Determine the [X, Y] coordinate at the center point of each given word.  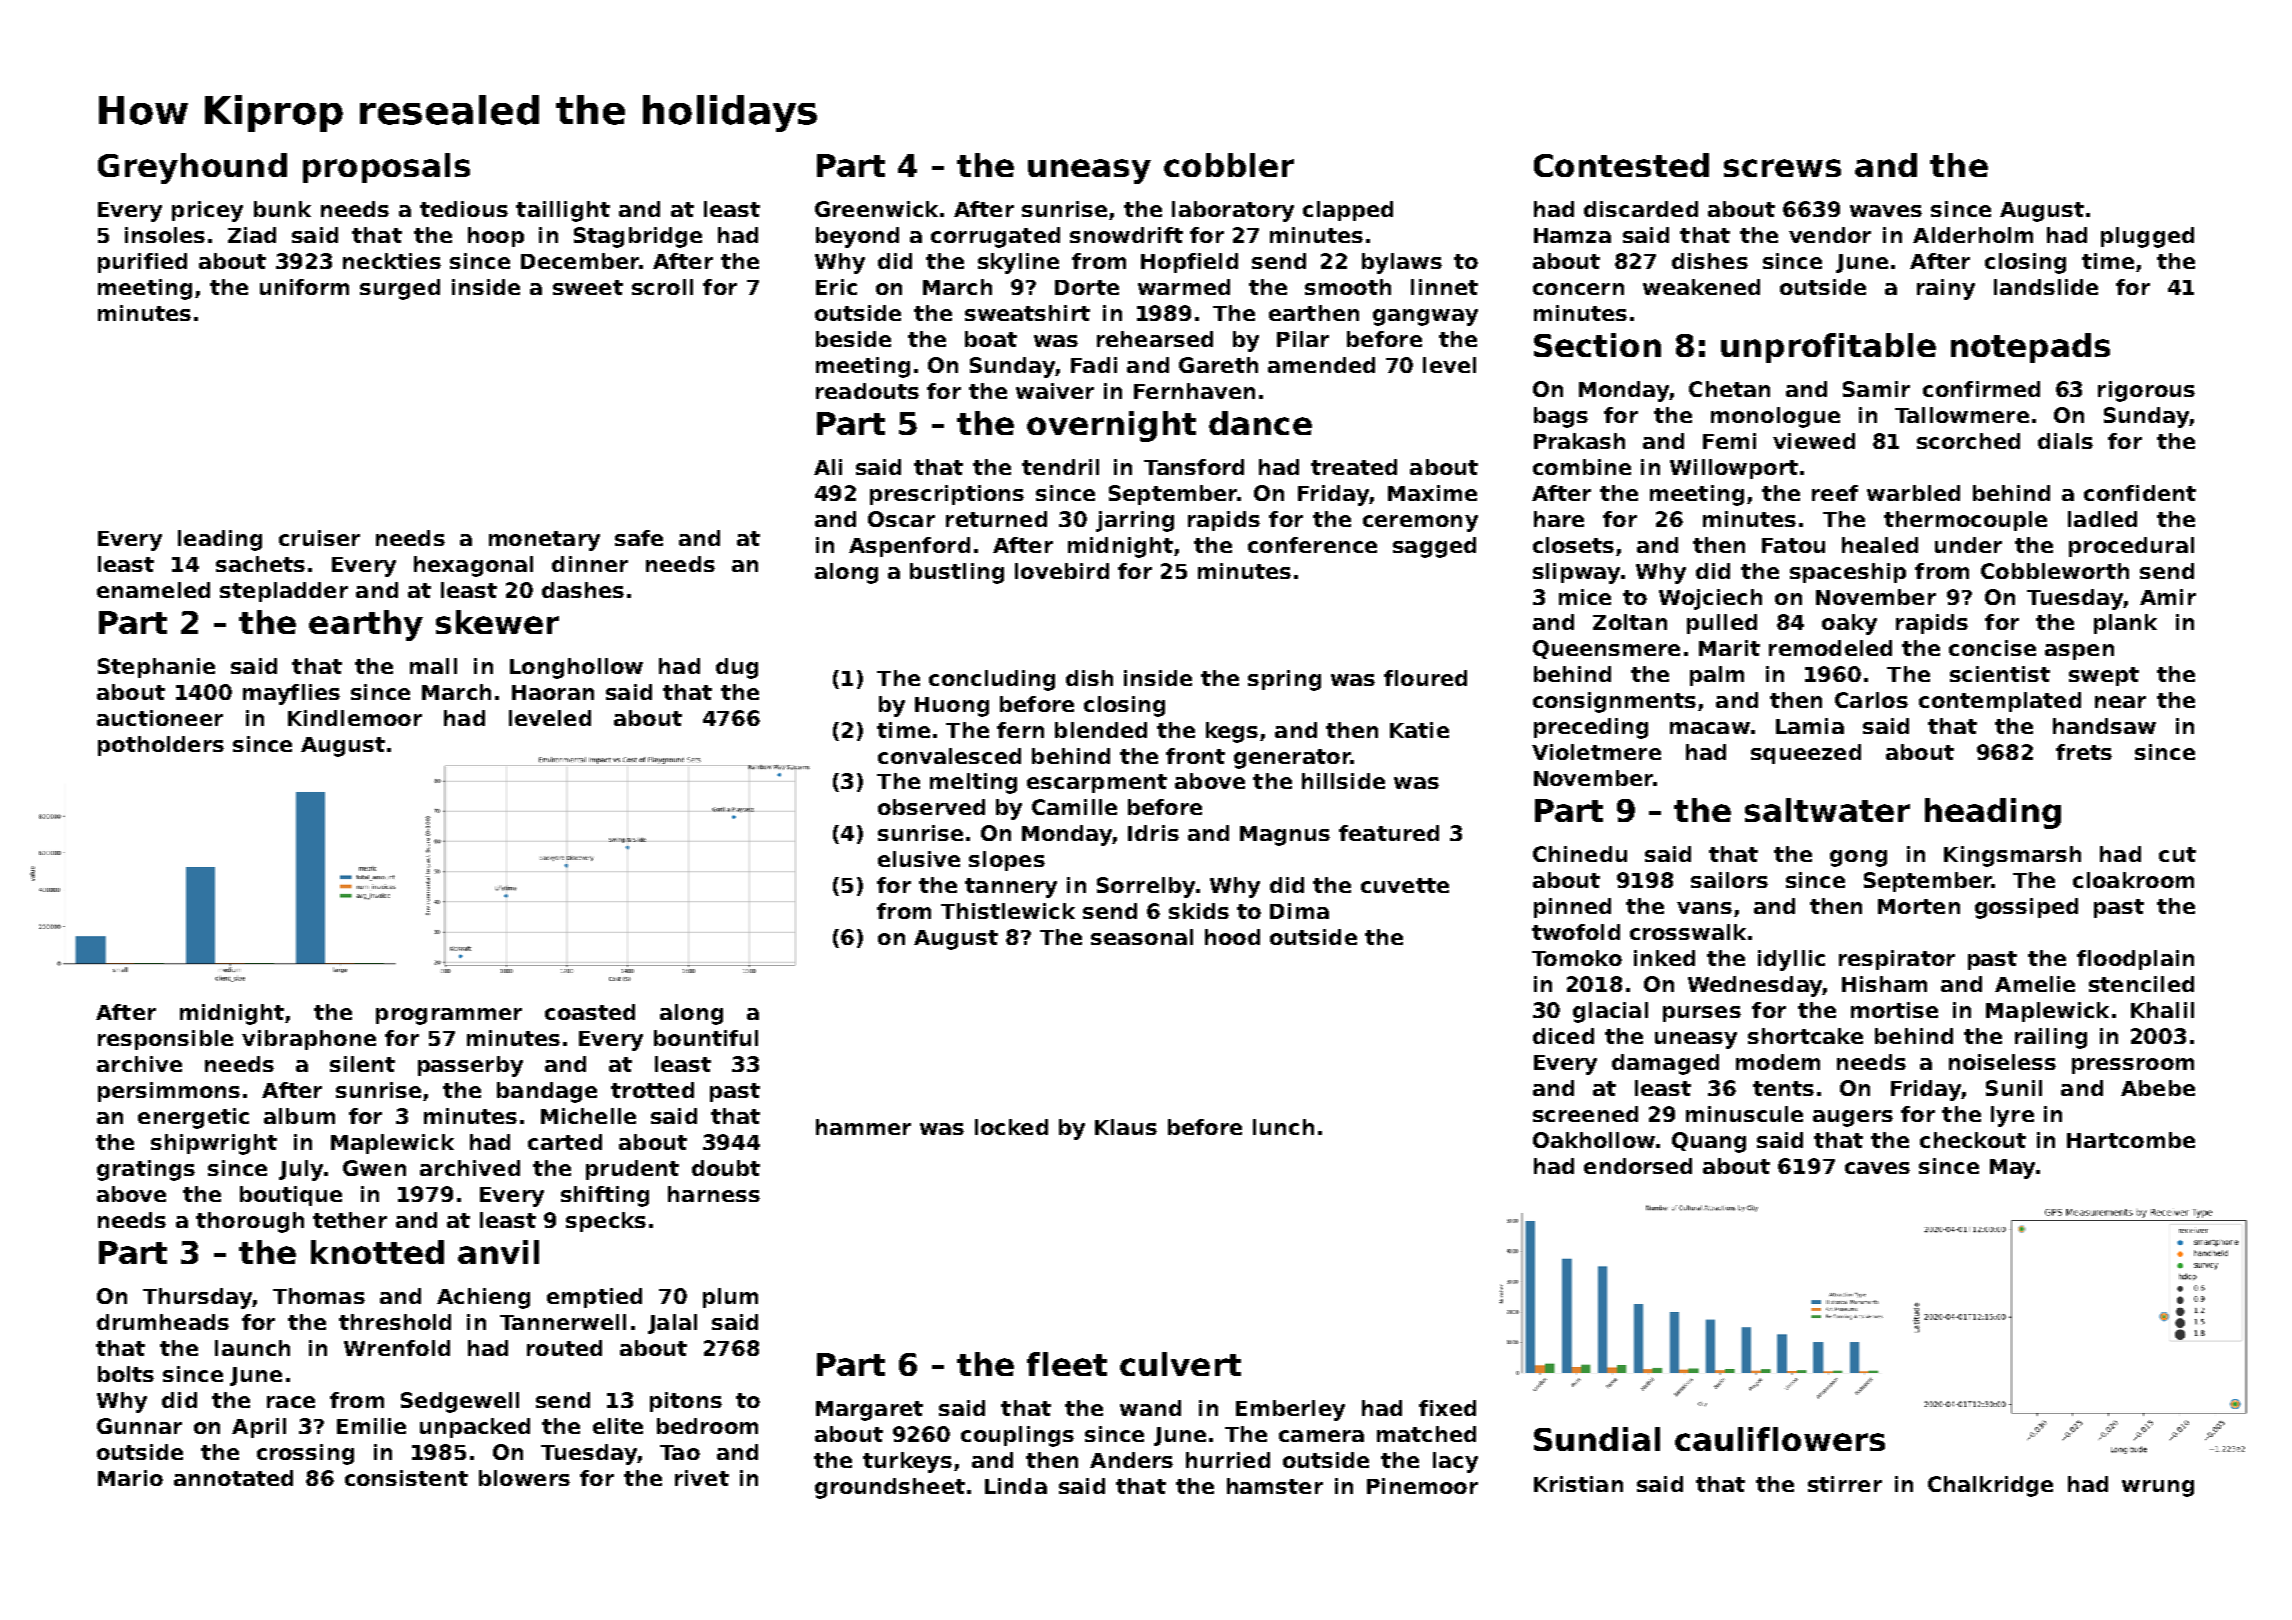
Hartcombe [2131, 1140]
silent [362, 1064]
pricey [207, 211]
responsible [165, 1040]
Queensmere [1606, 649]
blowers [524, 1478]
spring [1284, 680]
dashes [583, 590]
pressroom [2133, 1066]
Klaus [1126, 1127]
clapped [1348, 211]
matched [1426, 1434]
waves [1886, 211]
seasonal [1142, 937]
